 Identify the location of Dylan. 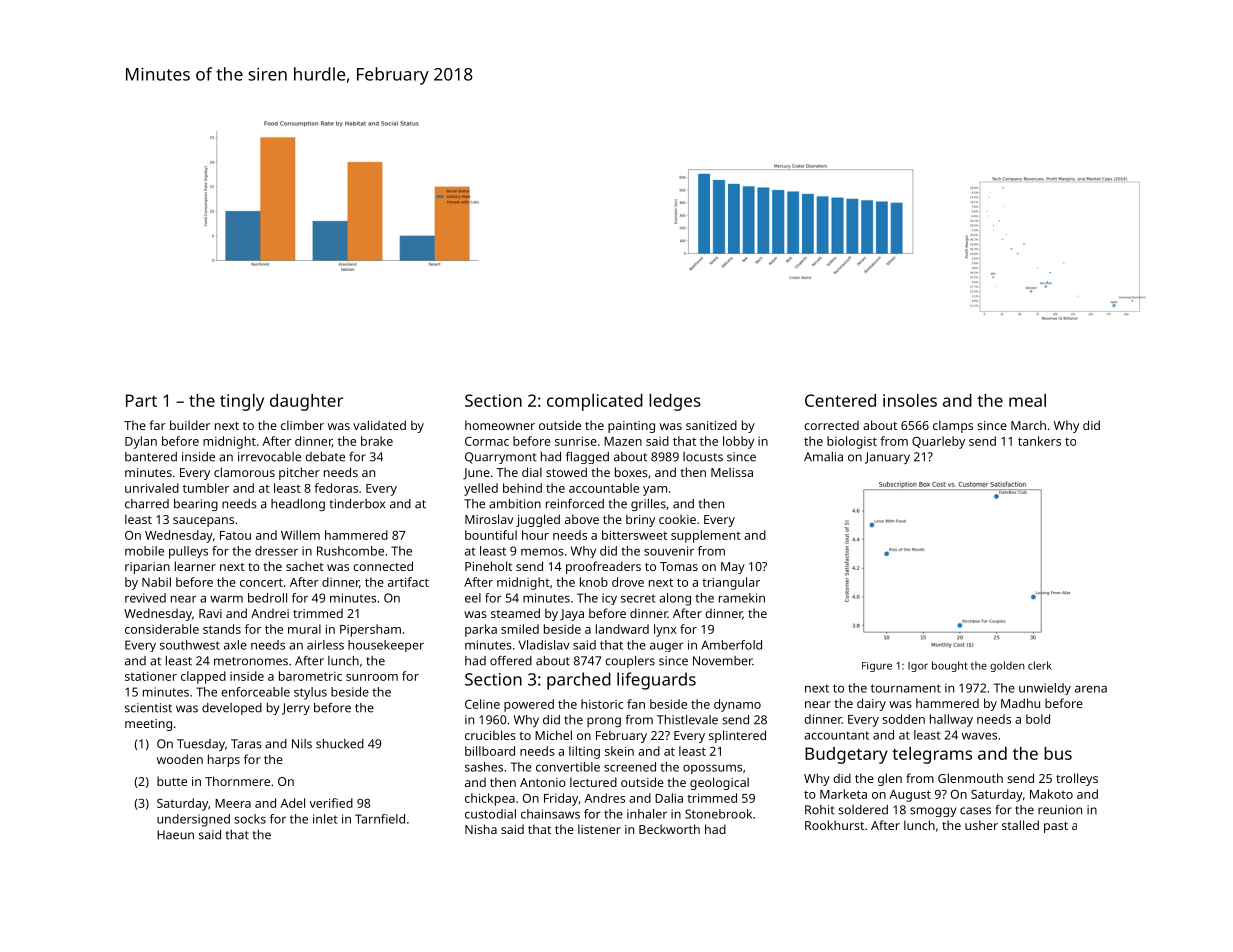
(141, 442).
